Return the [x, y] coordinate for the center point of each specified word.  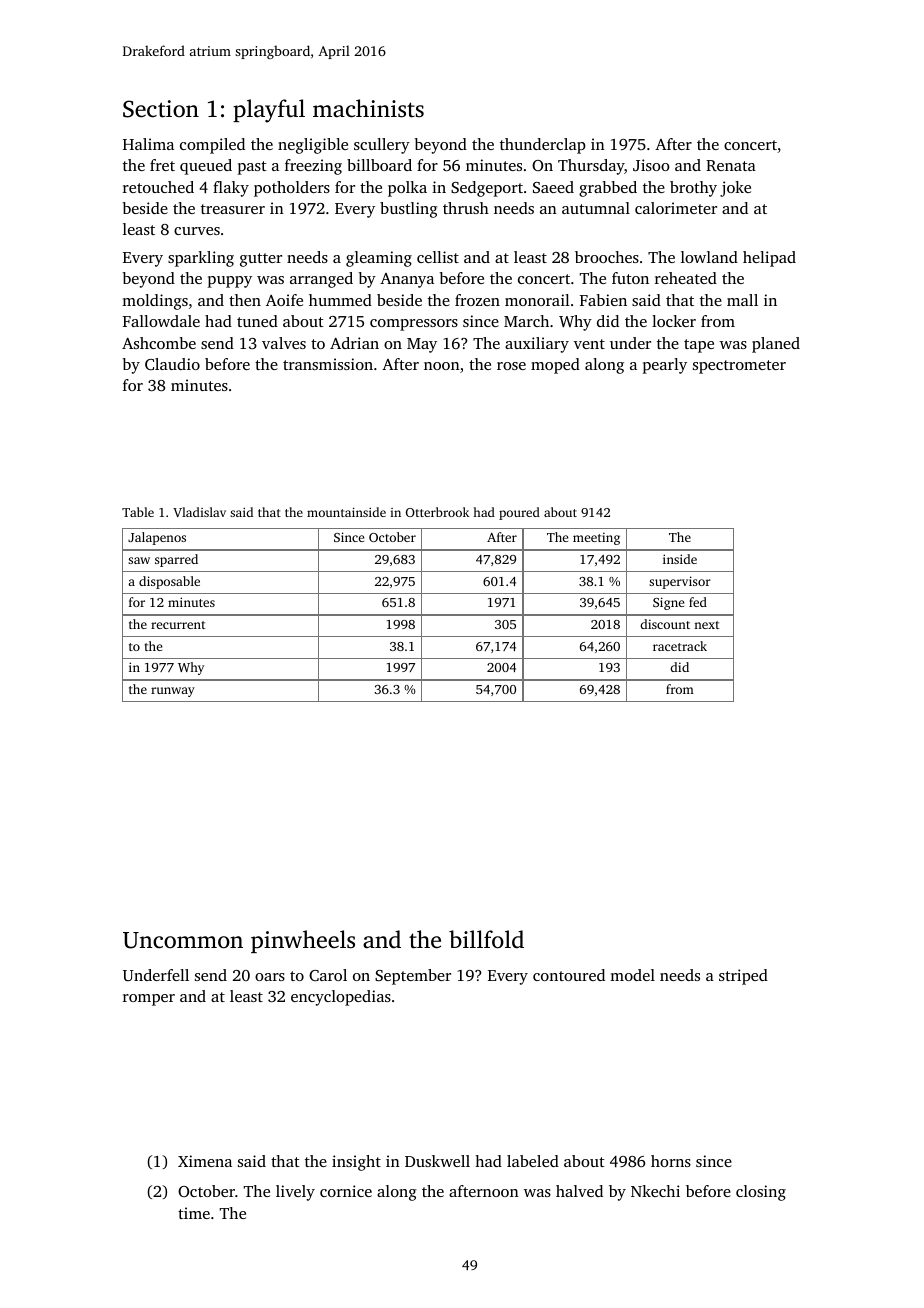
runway [173, 692]
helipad [769, 259]
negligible [313, 146]
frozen [477, 300]
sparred [176, 560]
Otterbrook [437, 512]
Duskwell [437, 1161]
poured [519, 513]
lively [295, 1193]
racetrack [680, 646]
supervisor [680, 582]
